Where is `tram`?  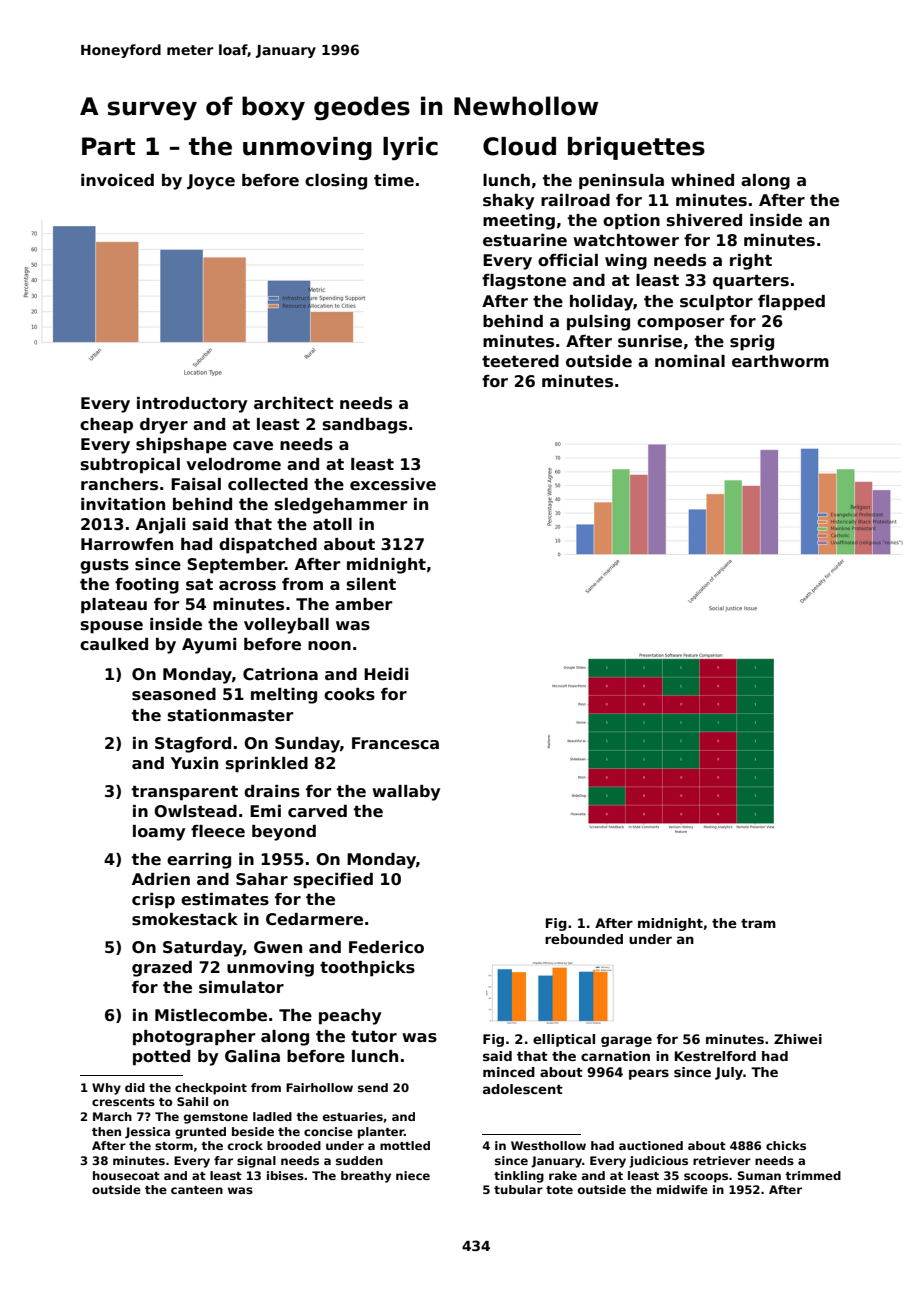
tram is located at coordinates (758, 923).
